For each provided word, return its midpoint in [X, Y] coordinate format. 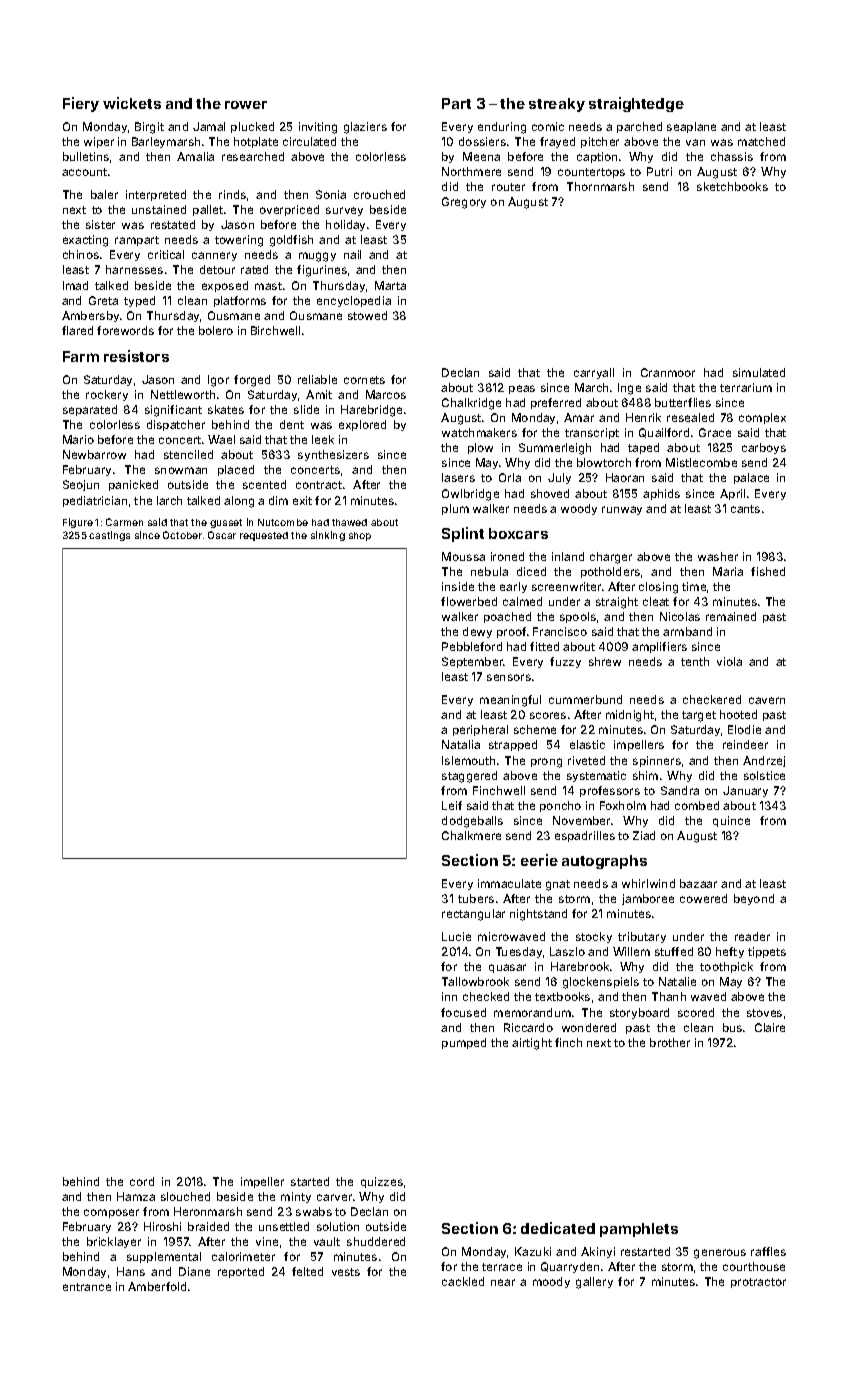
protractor [758, 1283]
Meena [481, 156]
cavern [767, 700]
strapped [513, 745]
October [182, 535]
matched [761, 141]
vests [346, 1272]
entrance [87, 1287]
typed [139, 301]
